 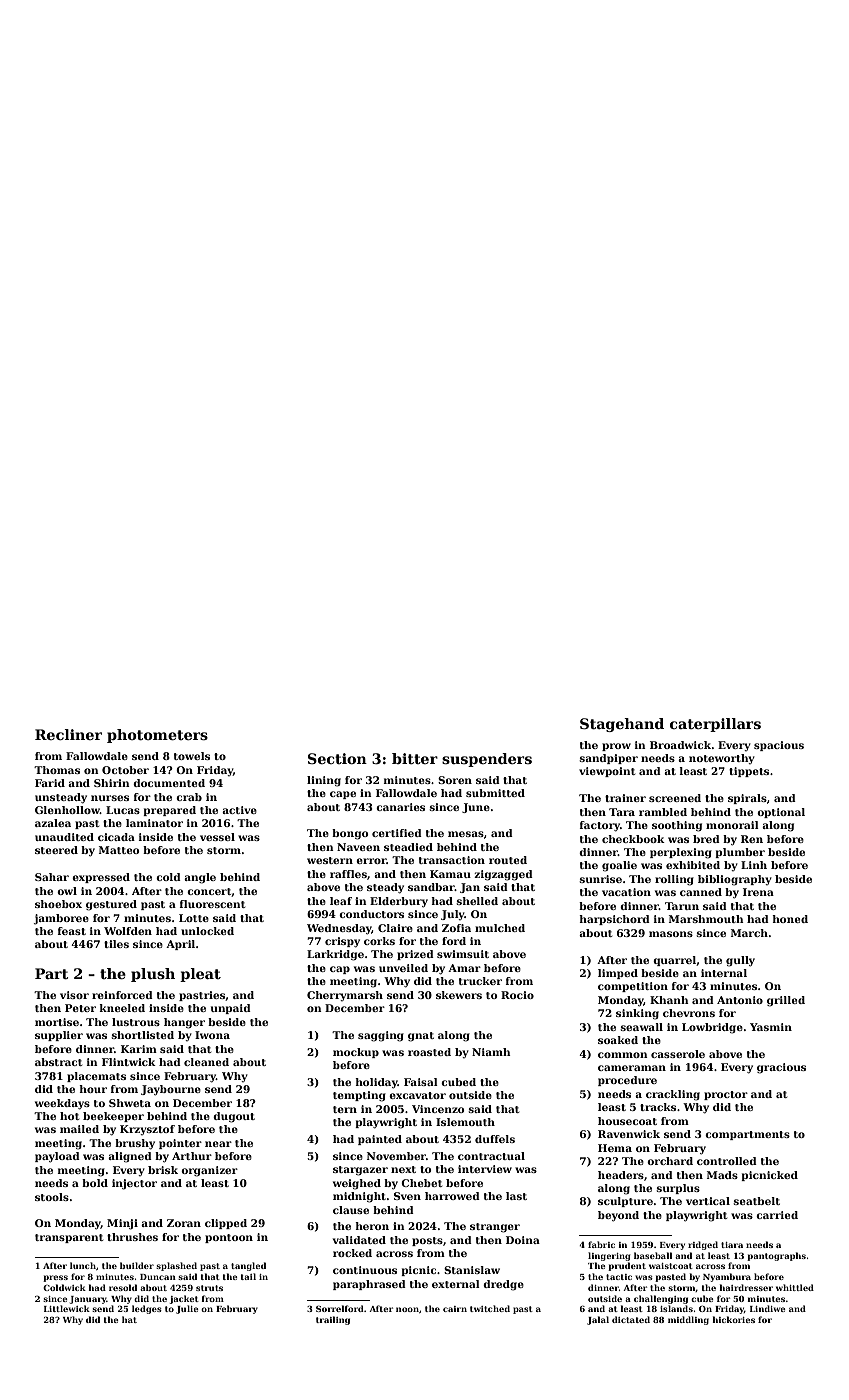 I want to click on Section, so click(x=337, y=758).
